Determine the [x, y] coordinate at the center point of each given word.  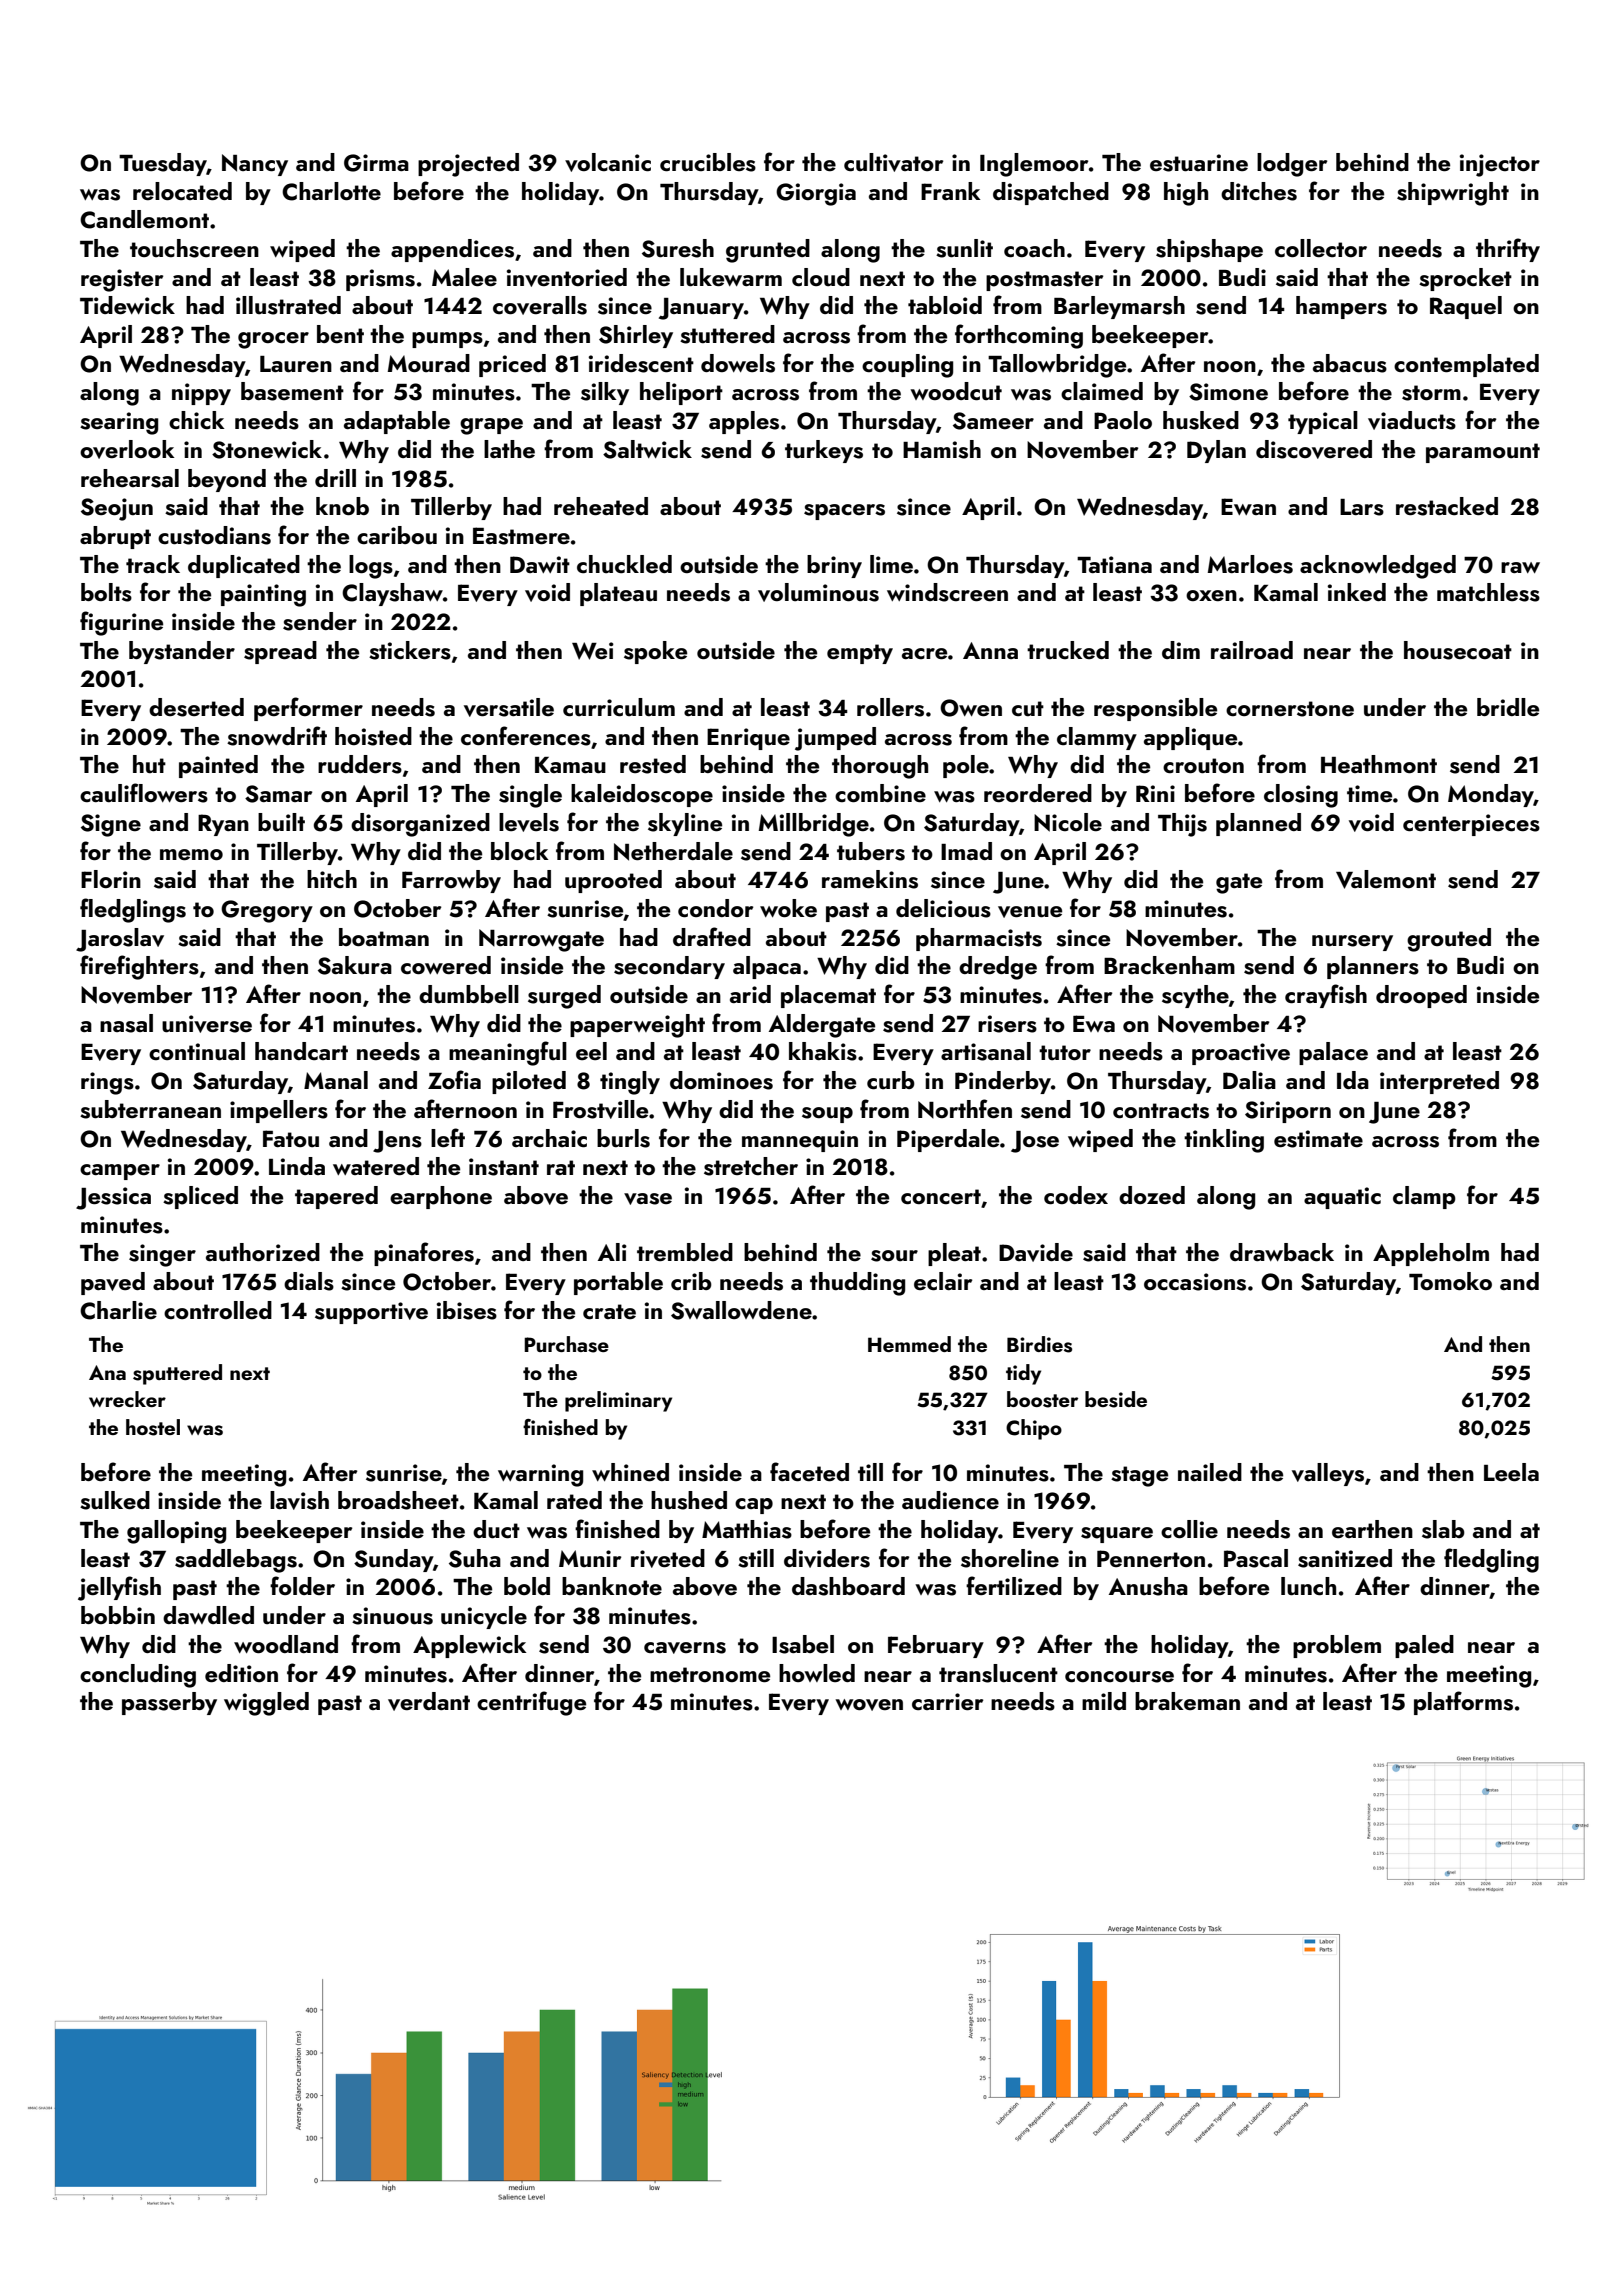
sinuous [392, 1616]
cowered [446, 965]
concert [941, 1196]
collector [1321, 248]
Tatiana [1114, 564]
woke [788, 908]
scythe [1195, 996]
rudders [360, 764]
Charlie [118, 1310]
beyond [227, 480]
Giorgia [816, 194]
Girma [376, 163]
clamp [1424, 1197]
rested [653, 764]
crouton [1203, 766]
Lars [1362, 507]
